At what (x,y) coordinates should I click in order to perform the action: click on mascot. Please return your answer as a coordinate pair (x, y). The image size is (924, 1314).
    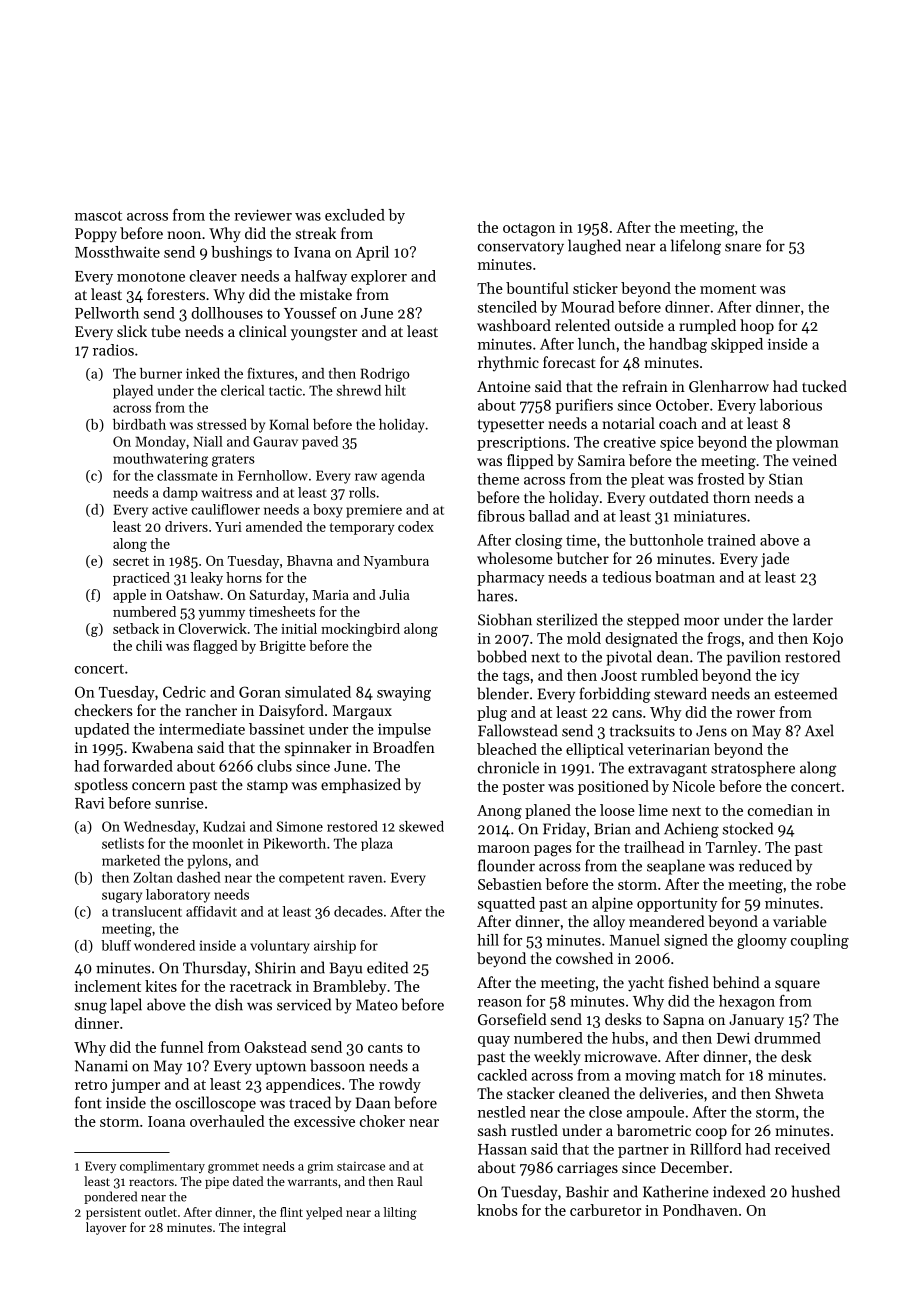
    Looking at the image, I should click on (98, 216).
